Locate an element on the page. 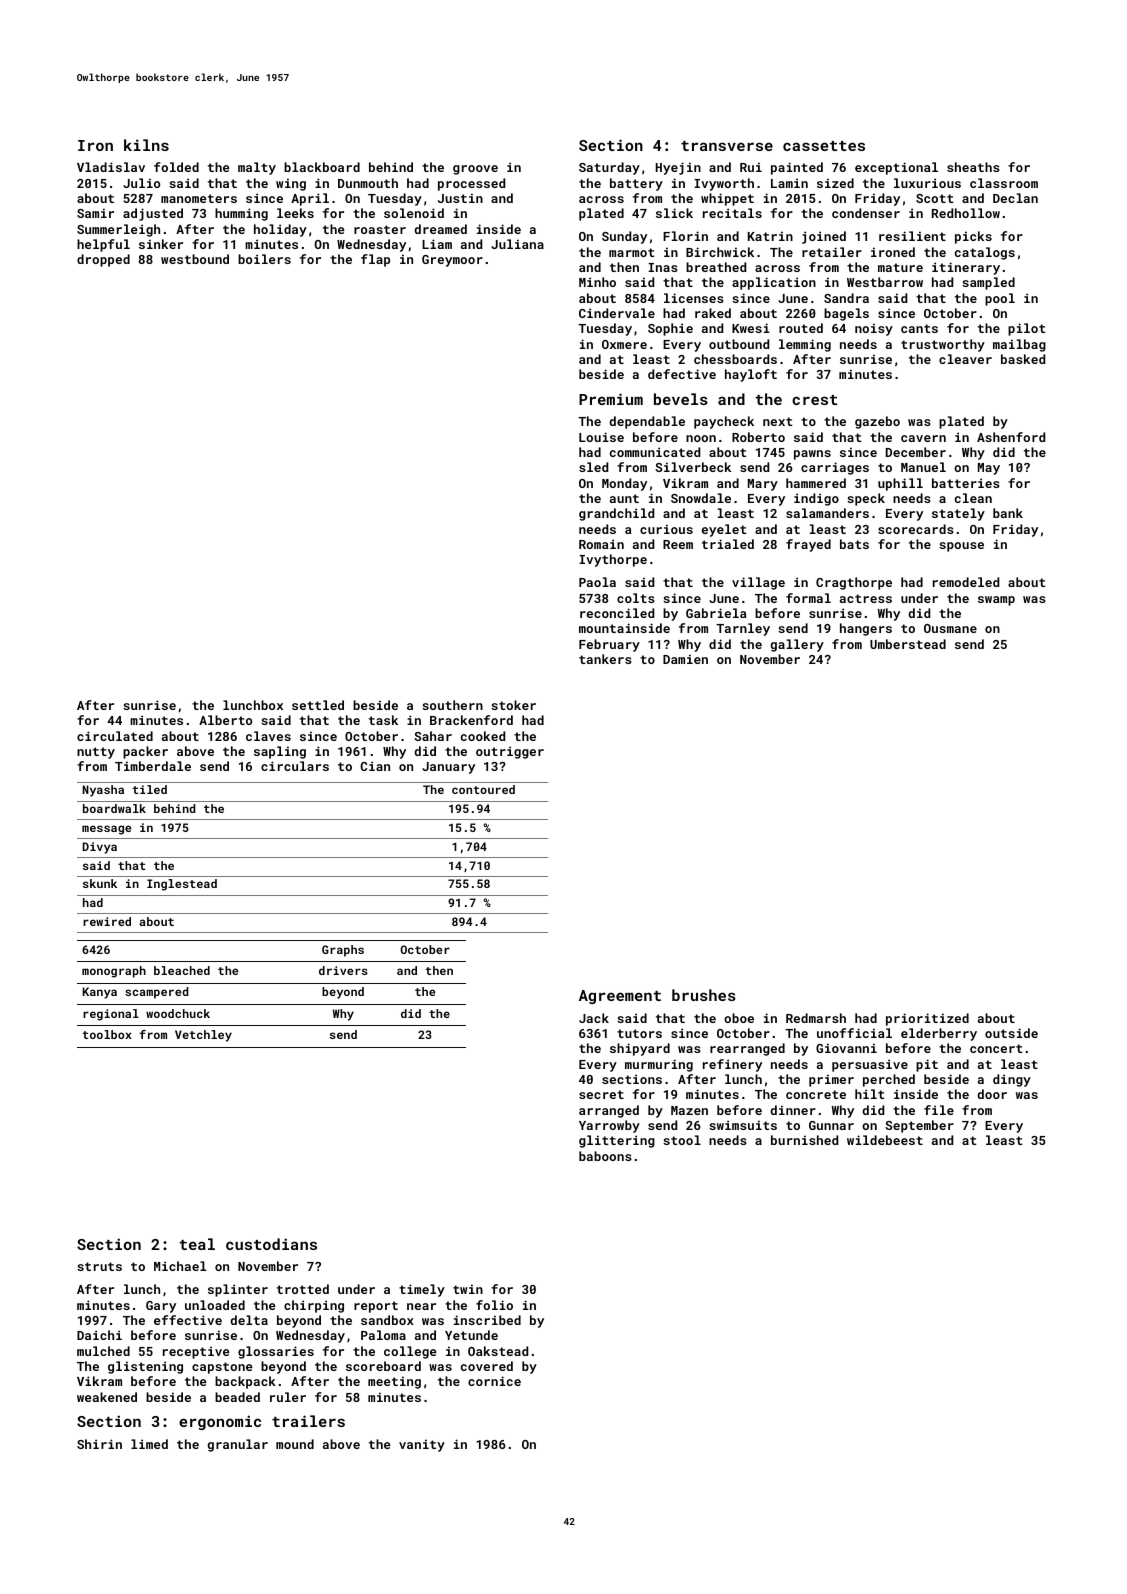 The image size is (1127, 1594). teal is located at coordinates (197, 1244).
